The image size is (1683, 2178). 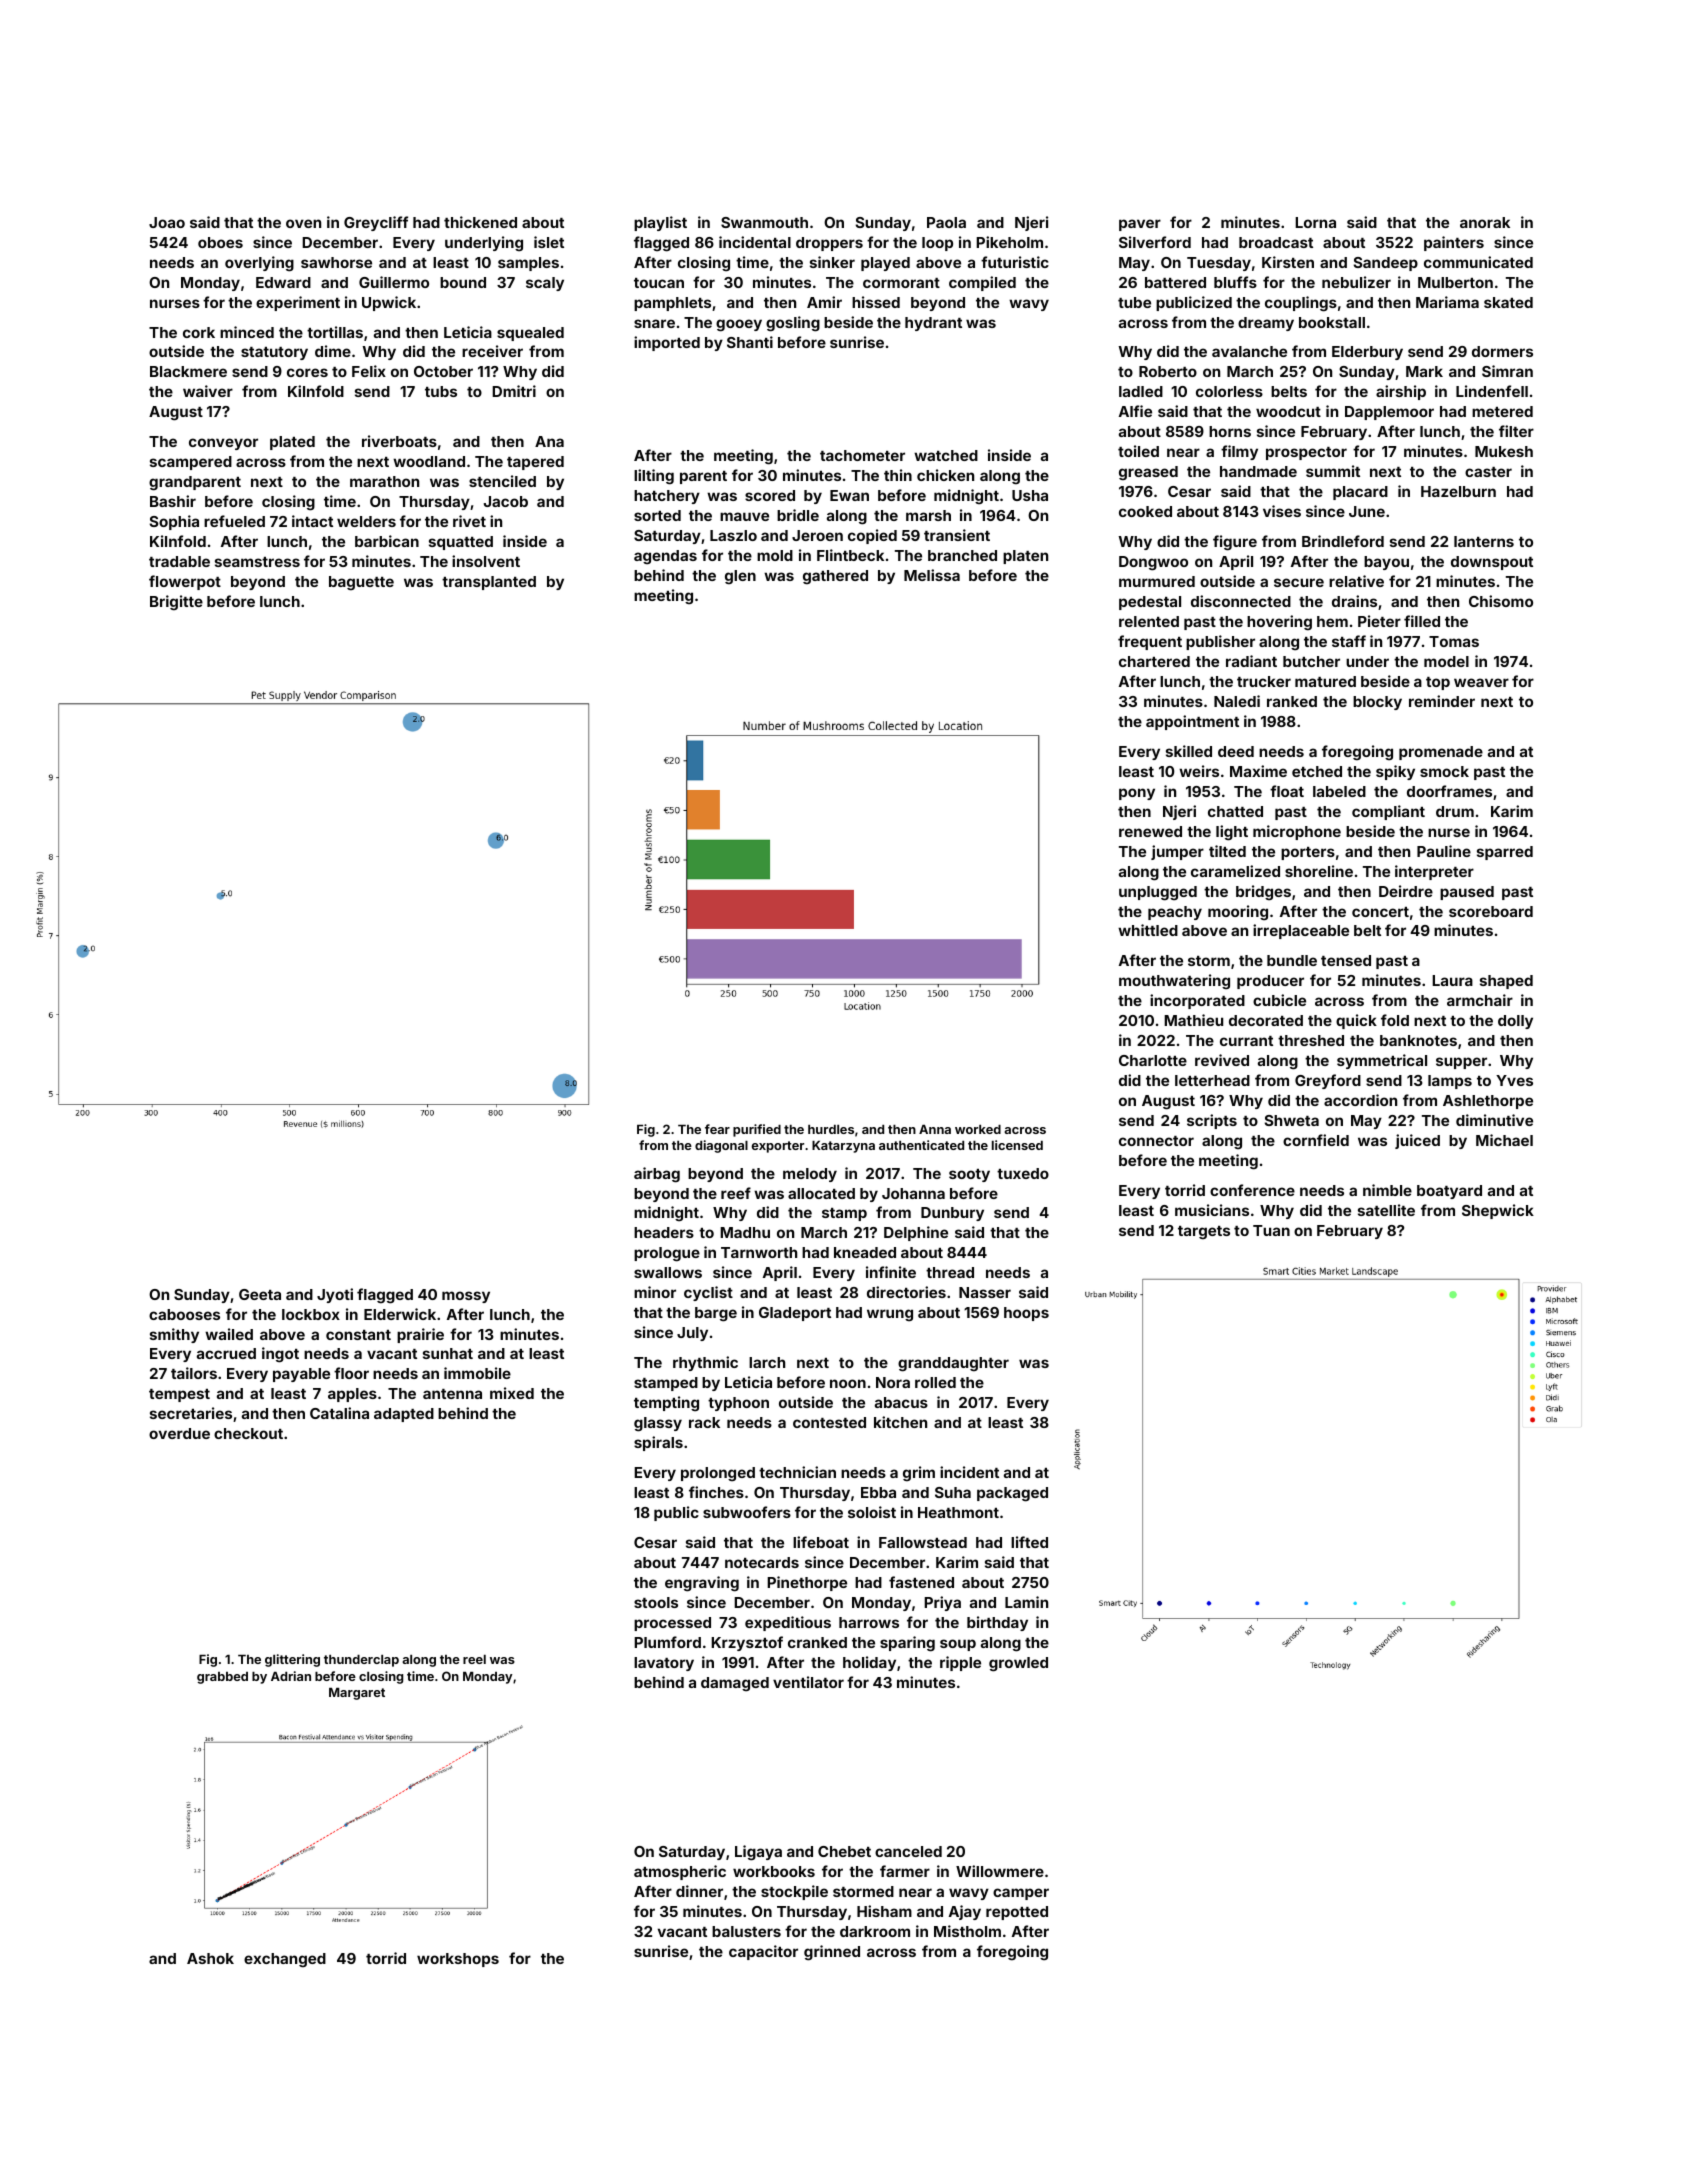 I want to click on Lorna, so click(x=1315, y=222).
